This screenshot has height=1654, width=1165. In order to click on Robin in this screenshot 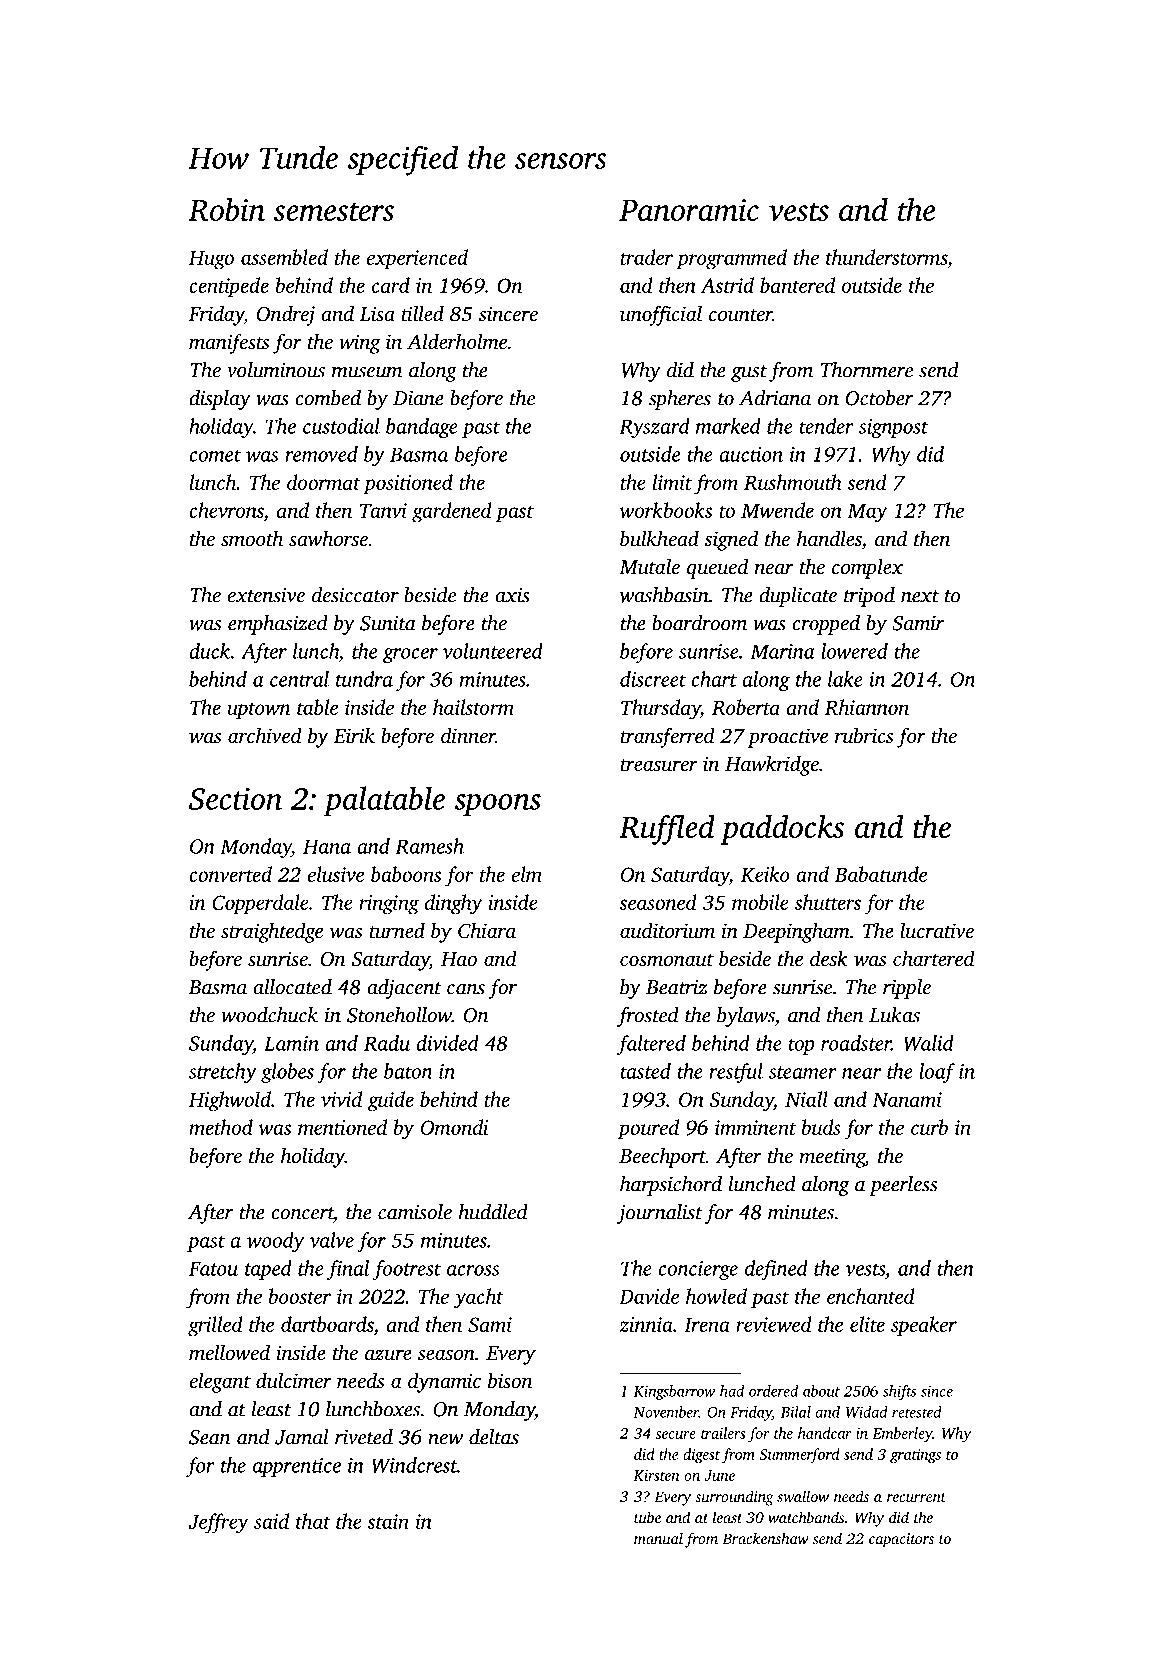, I will do `click(226, 209)`.
